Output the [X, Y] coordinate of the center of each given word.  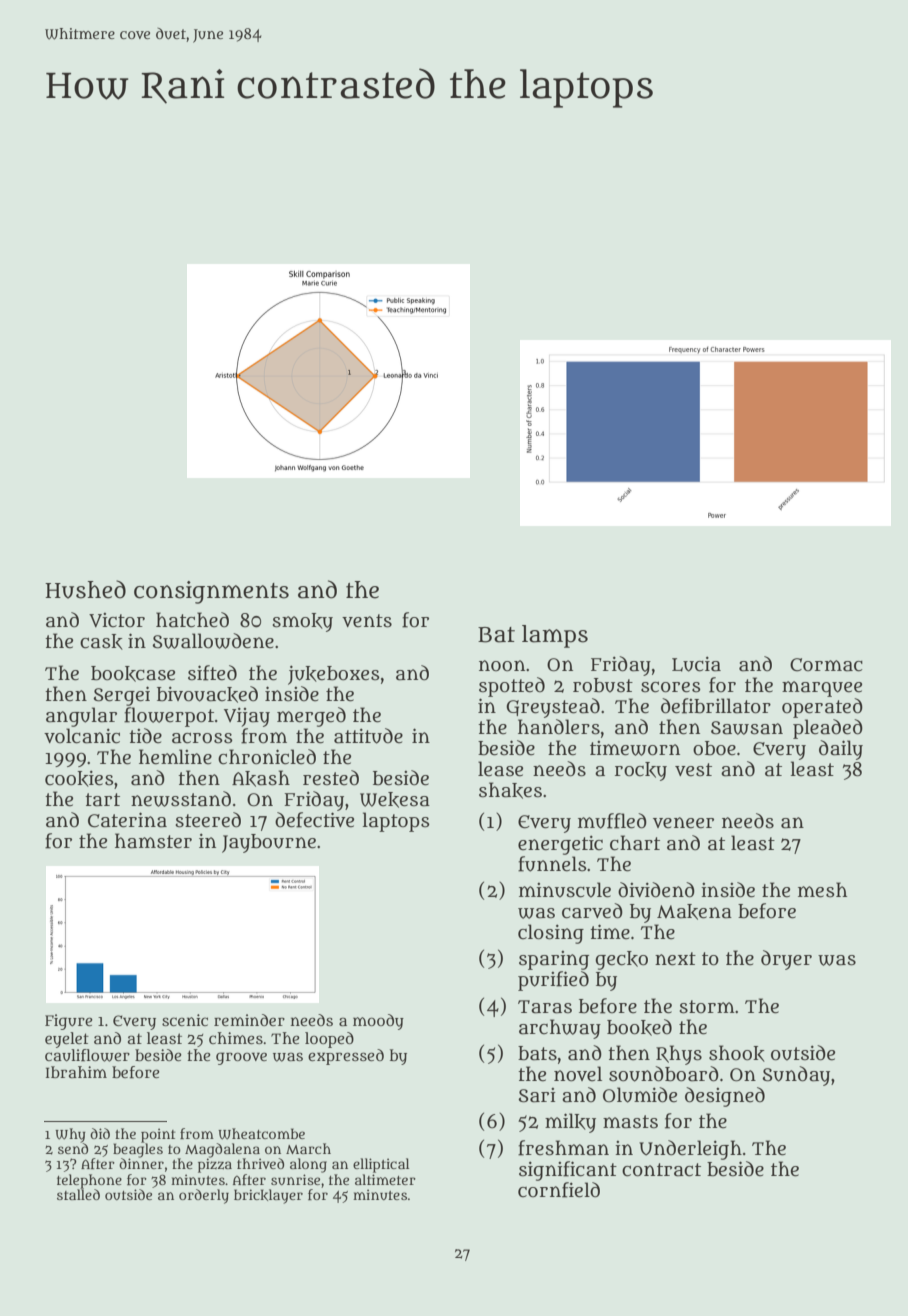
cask [101, 642]
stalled [78, 1194]
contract [661, 1170]
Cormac [826, 665]
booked [639, 1027]
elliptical [381, 1165]
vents [367, 621]
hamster [153, 841]
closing [551, 934]
